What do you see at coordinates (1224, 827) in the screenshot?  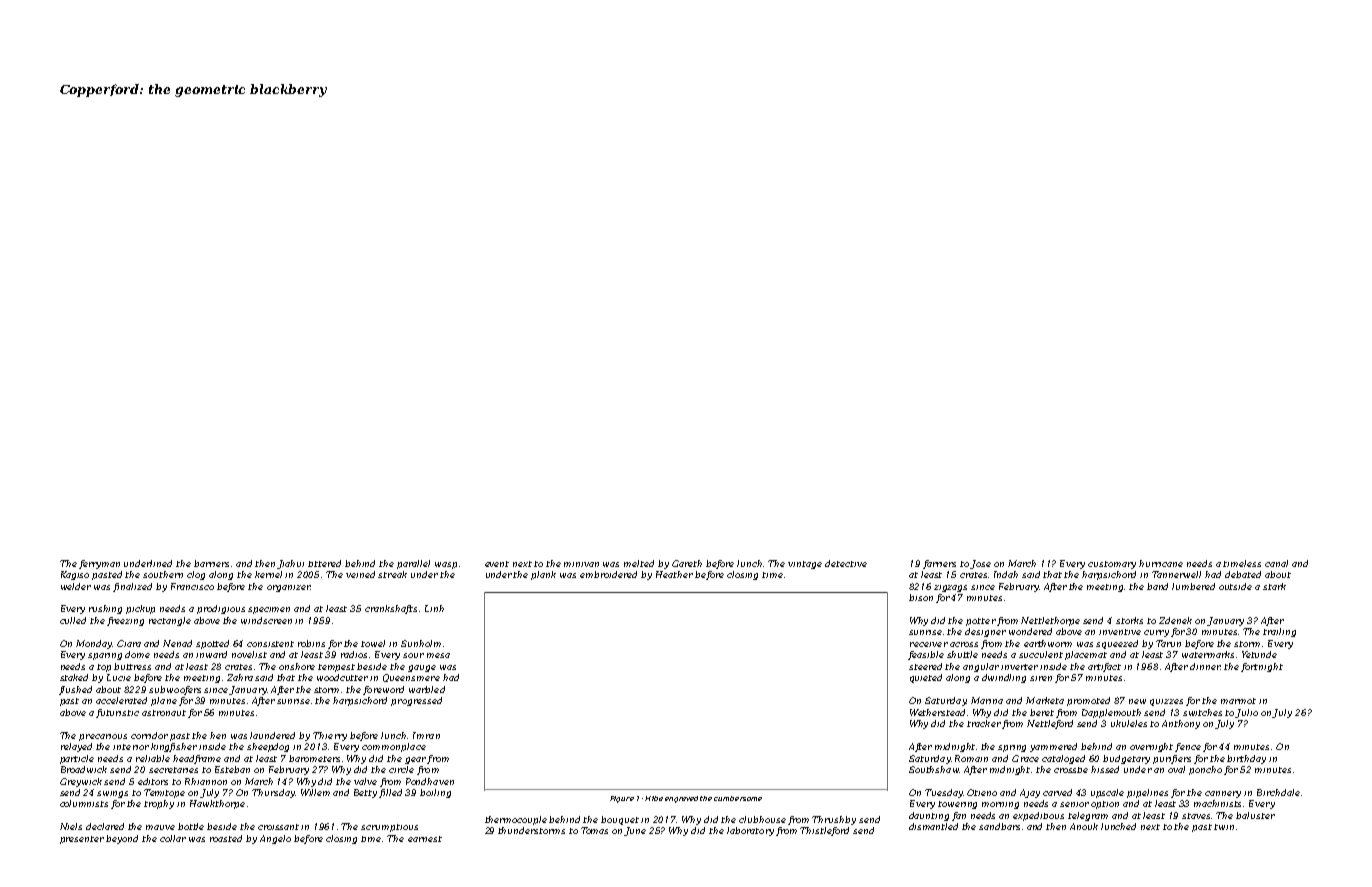 I see `twin` at bounding box center [1224, 827].
